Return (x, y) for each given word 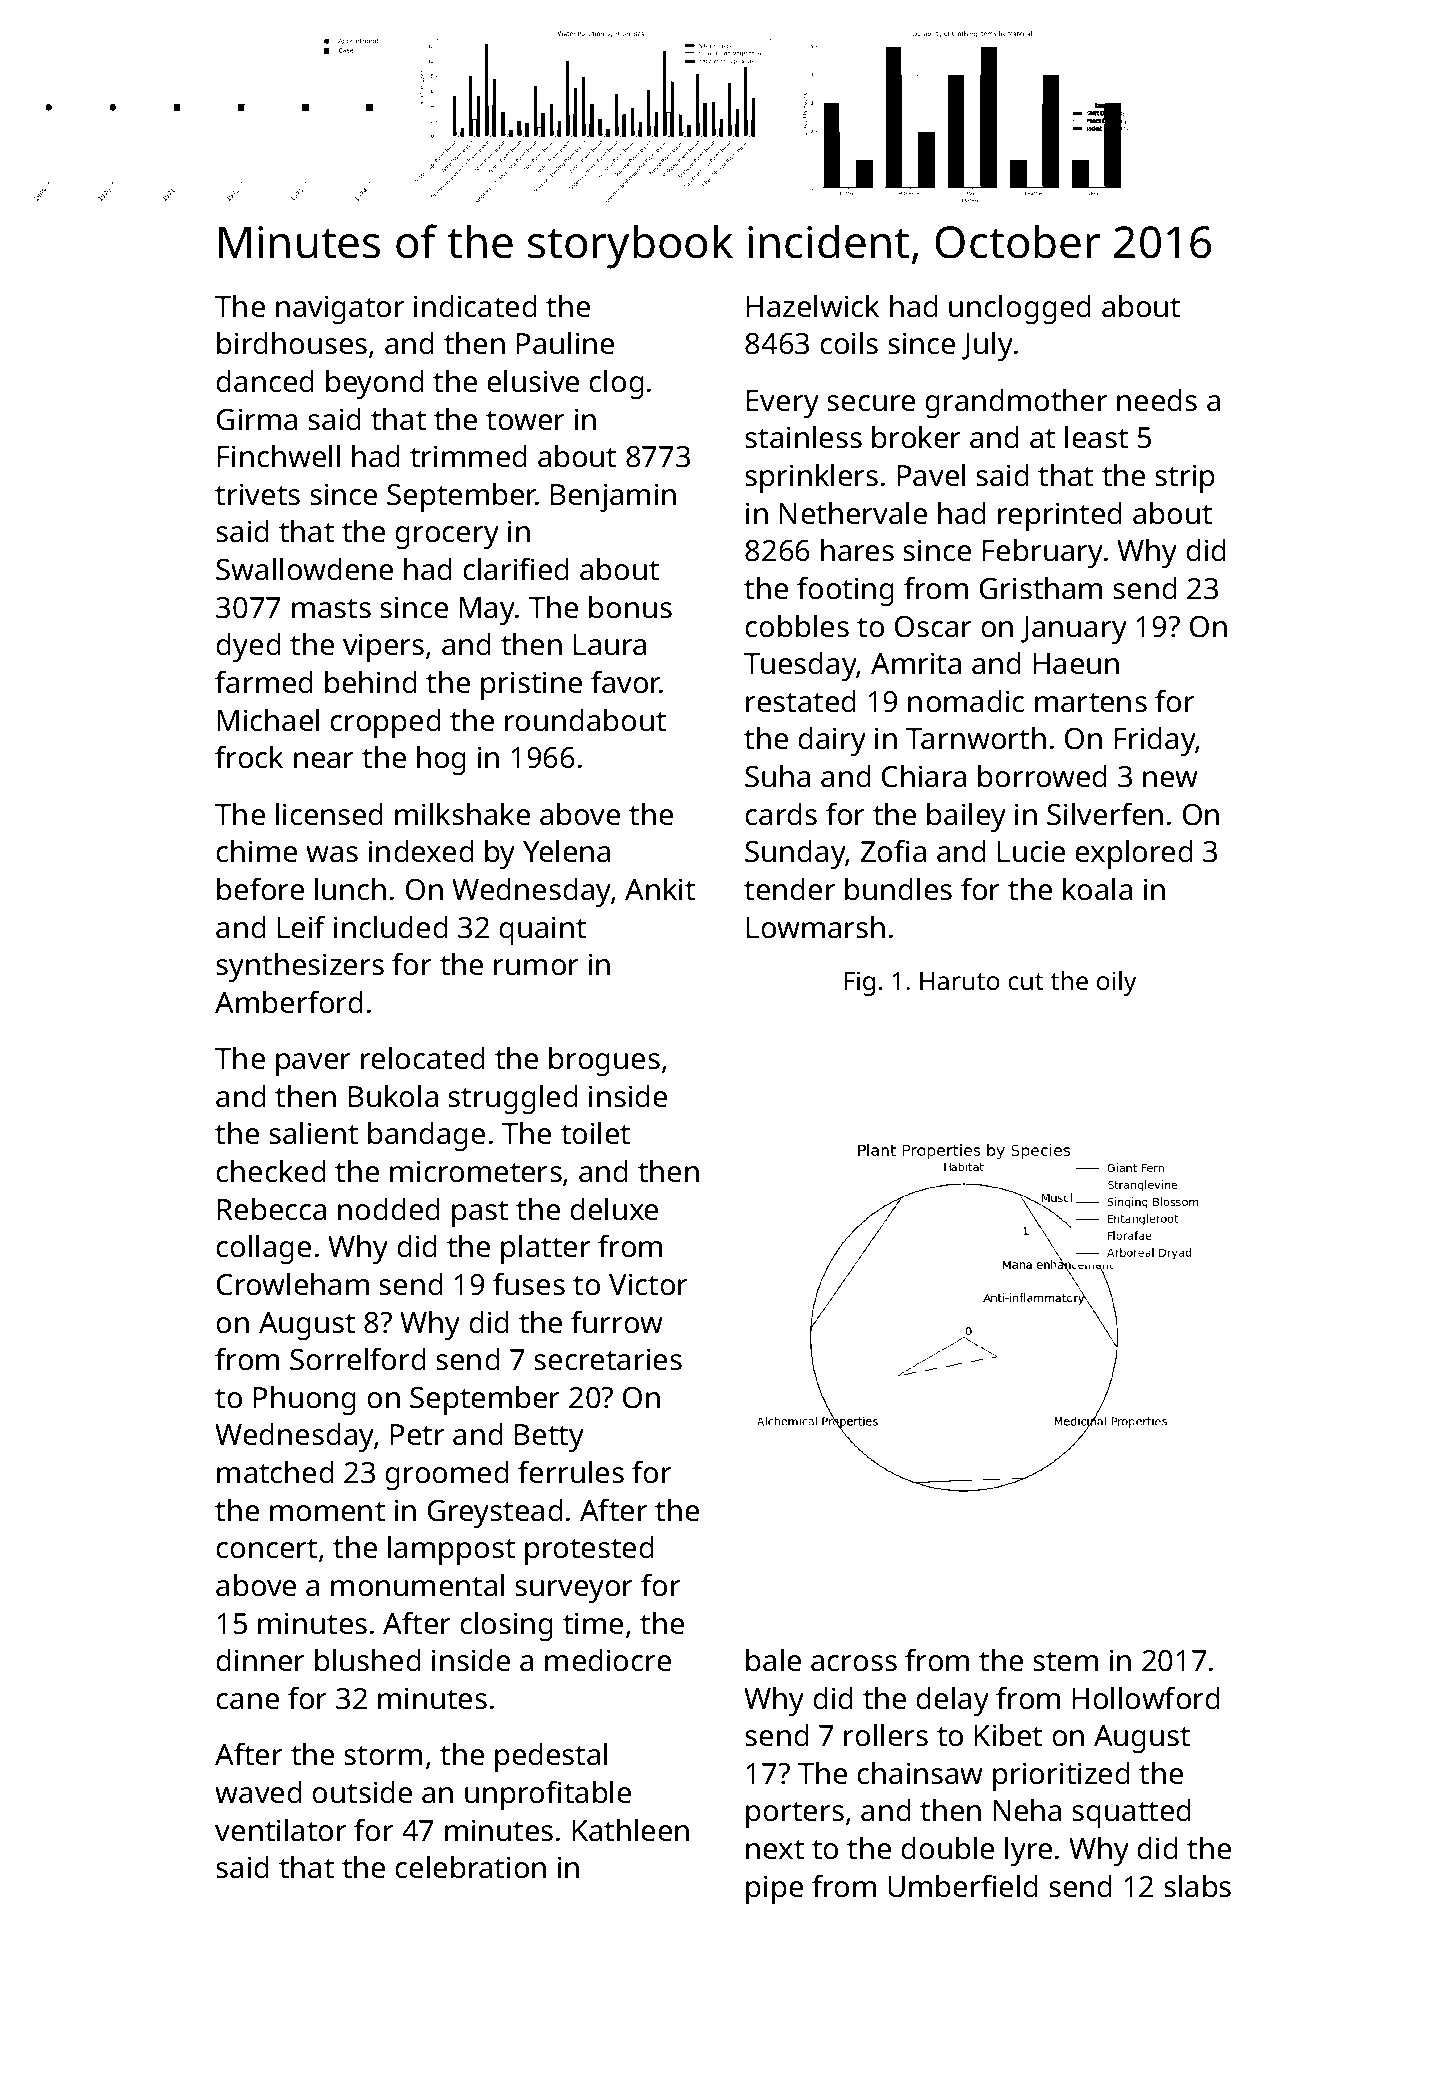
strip (1185, 478)
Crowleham (293, 1284)
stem (1065, 1662)
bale (773, 1660)
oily (1116, 983)
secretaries (608, 1359)
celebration (470, 1867)
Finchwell (279, 456)
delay (952, 1701)
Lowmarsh (816, 927)
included (391, 927)
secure (871, 403)
